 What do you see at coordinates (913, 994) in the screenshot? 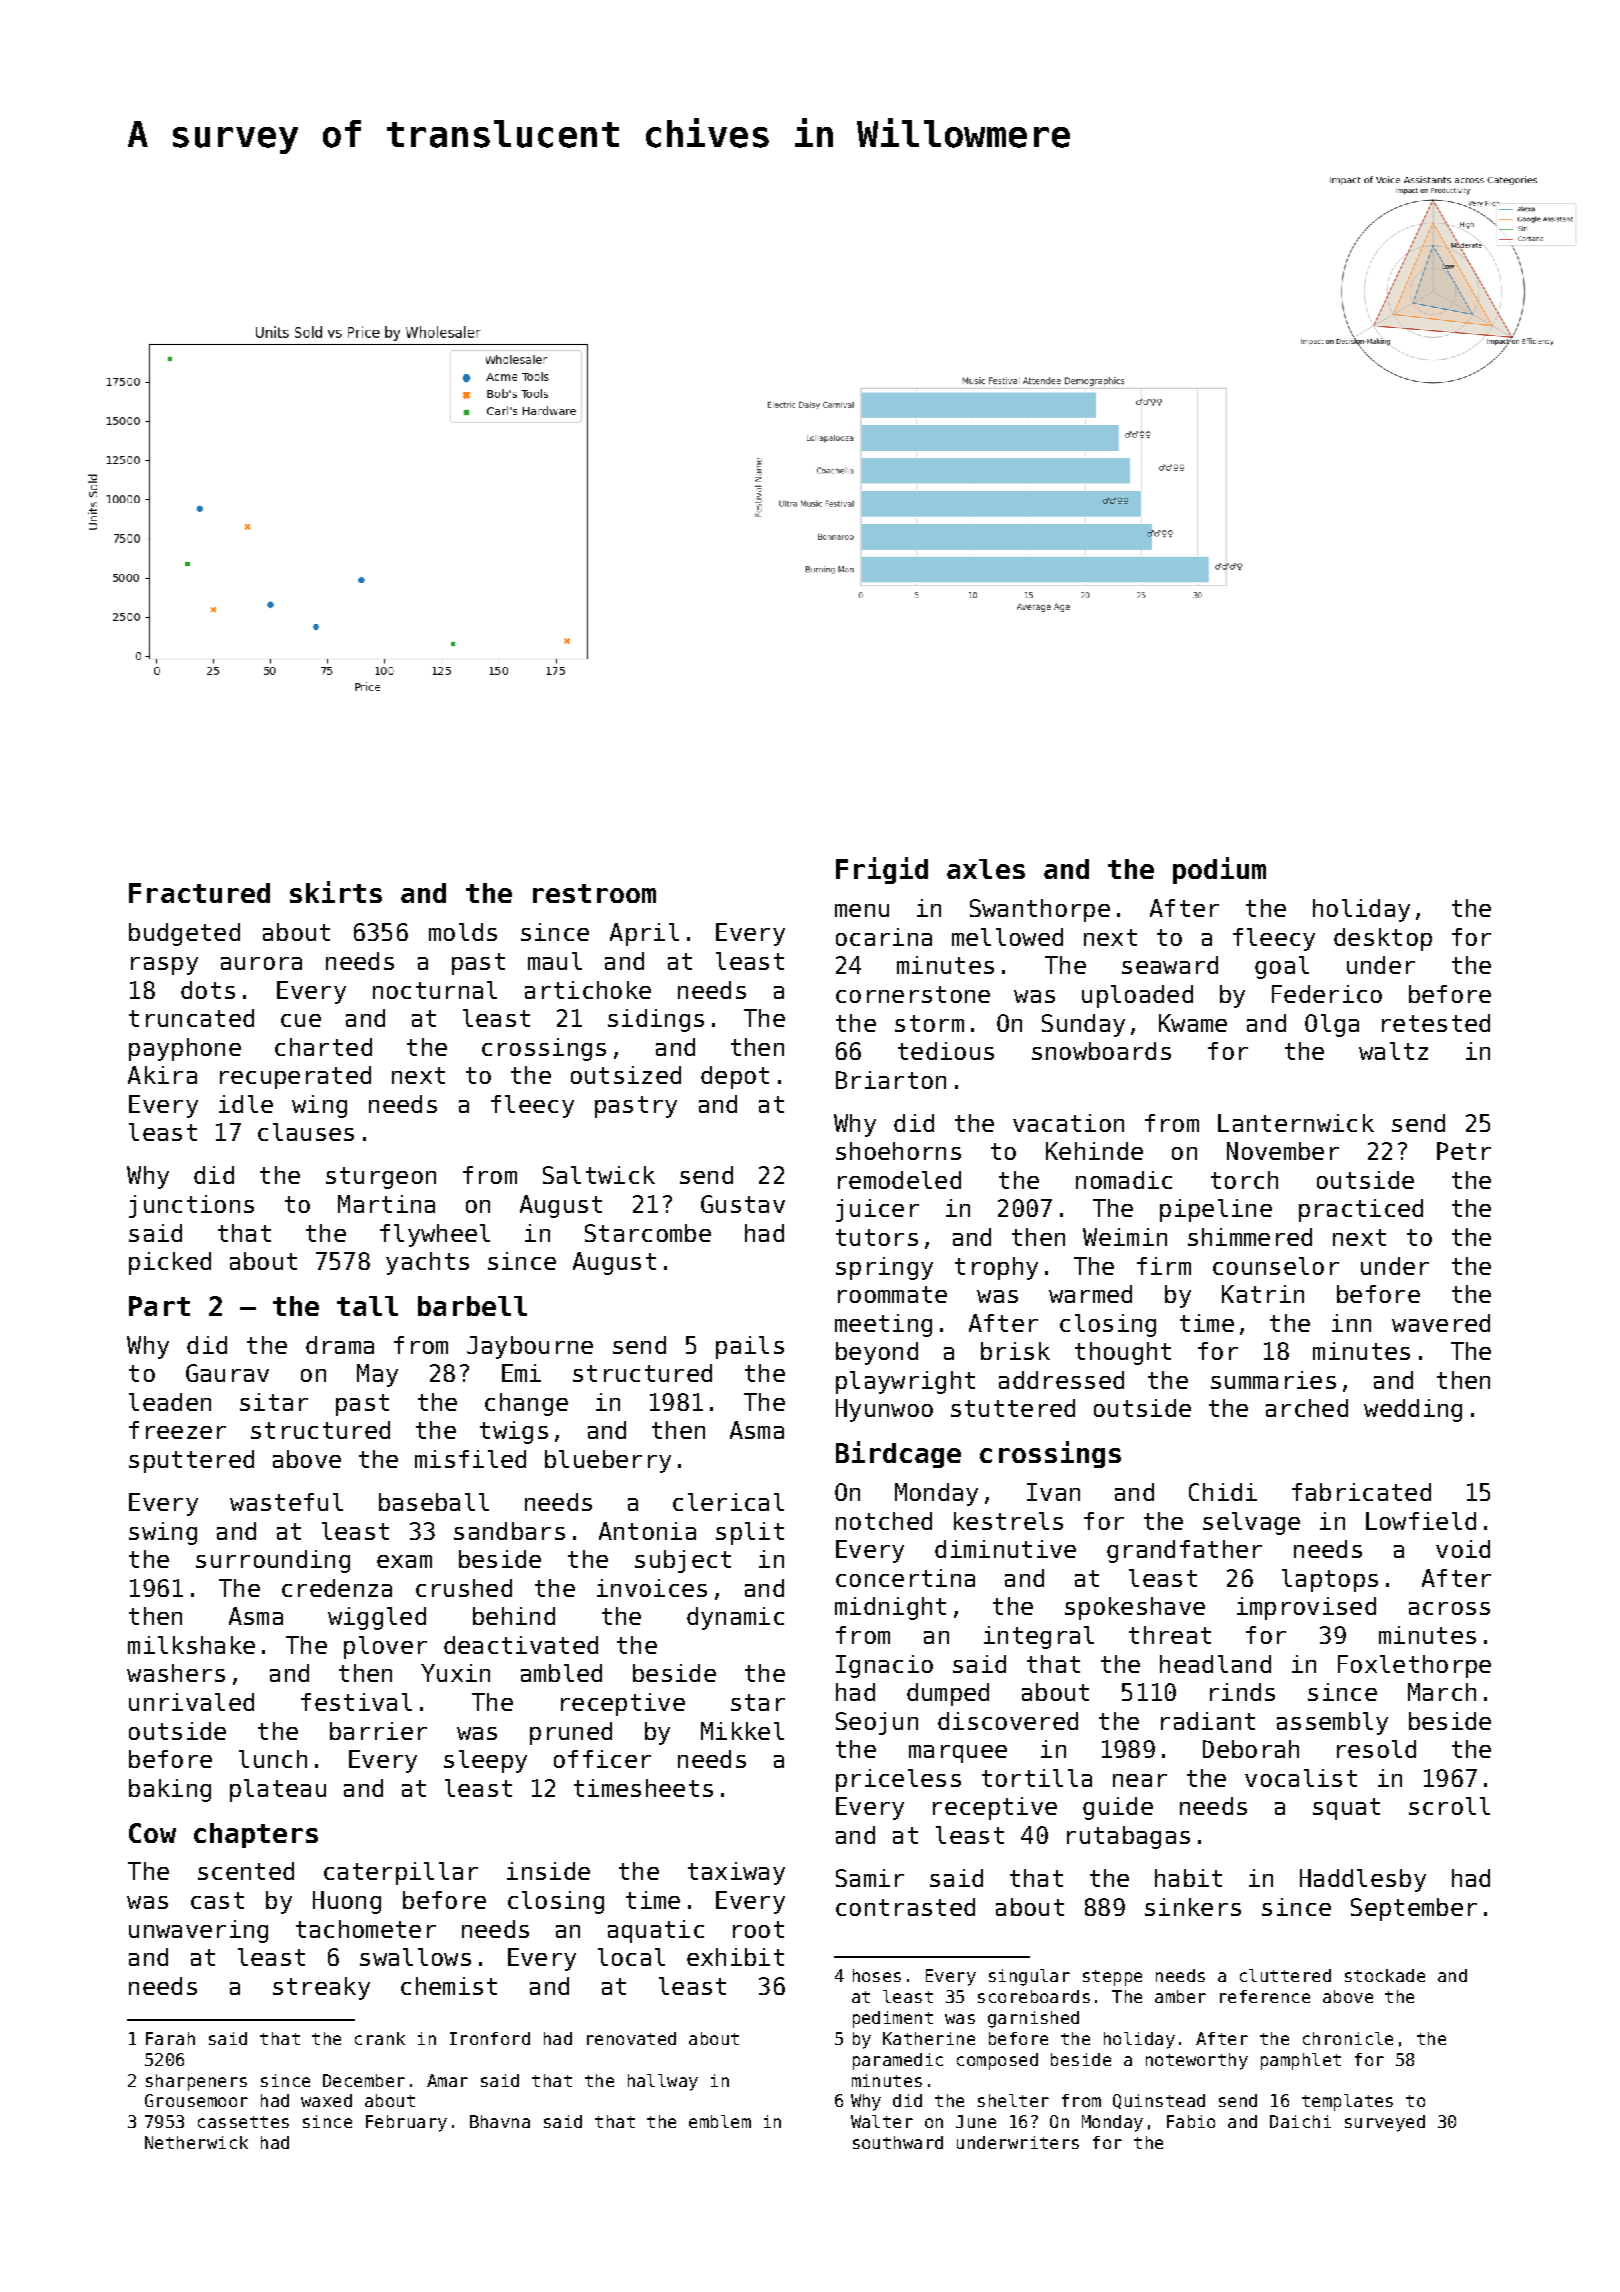
I see `cornerstone` at bounding box center [913, 994].
